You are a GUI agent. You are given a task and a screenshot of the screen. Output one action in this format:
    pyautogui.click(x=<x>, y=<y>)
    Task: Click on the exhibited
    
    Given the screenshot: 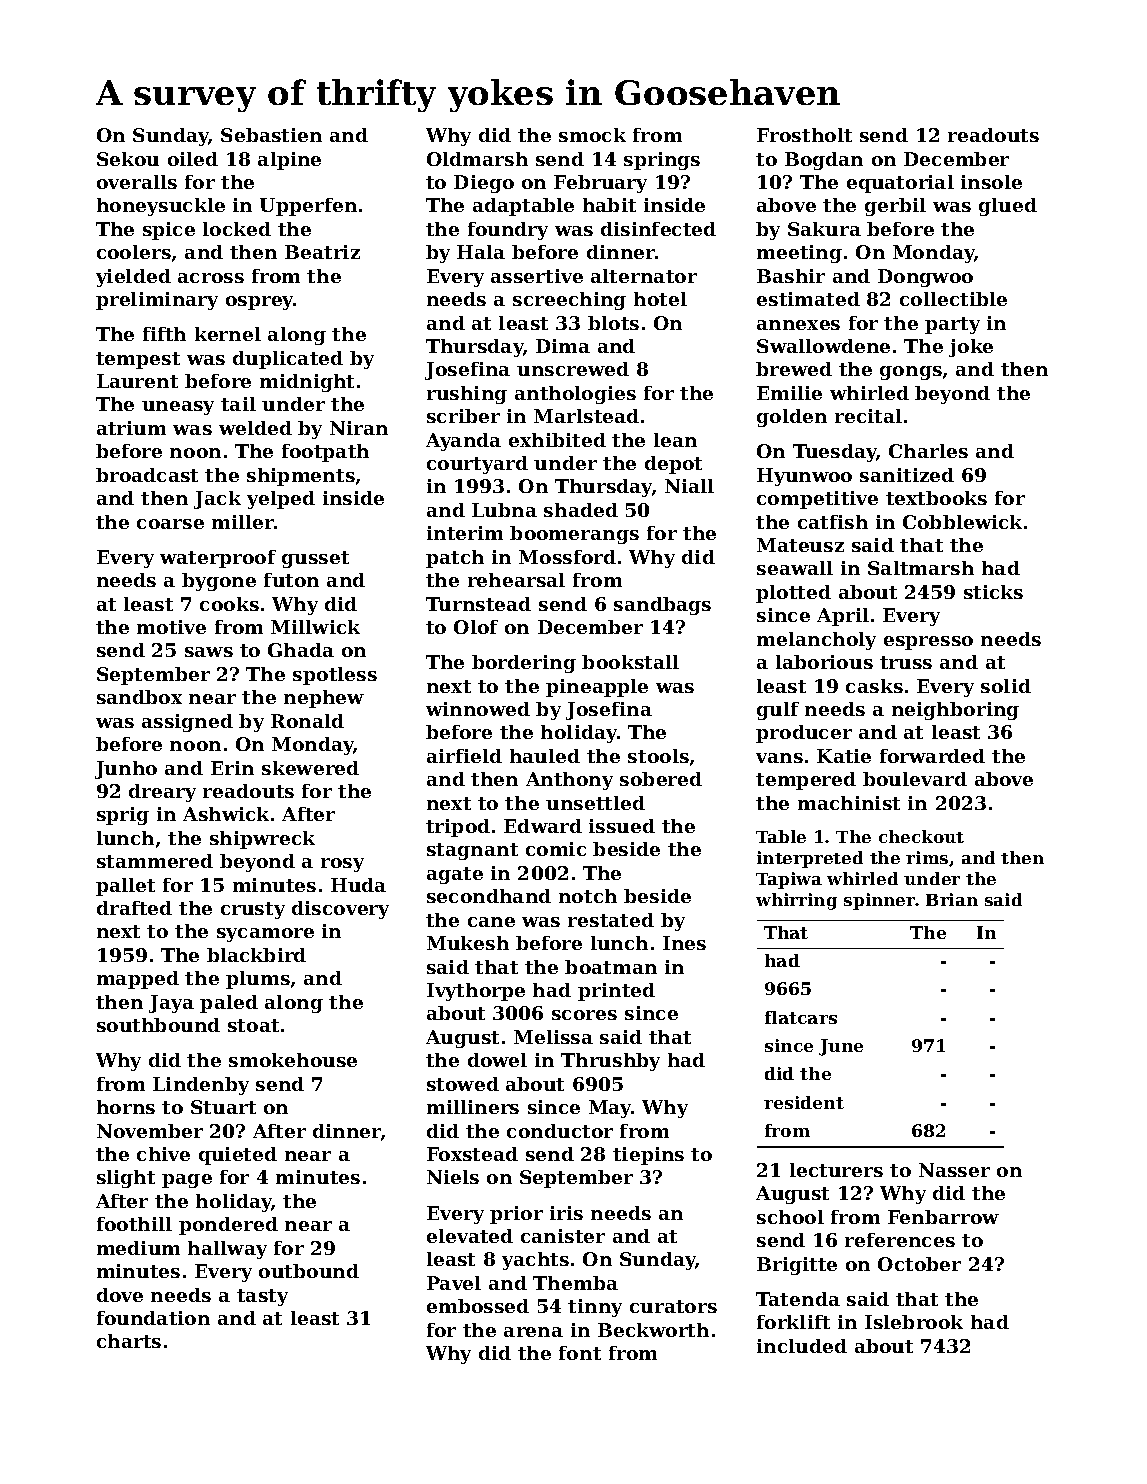 What is the action you would take?
    pyautogui.click(x=557, y=440)
